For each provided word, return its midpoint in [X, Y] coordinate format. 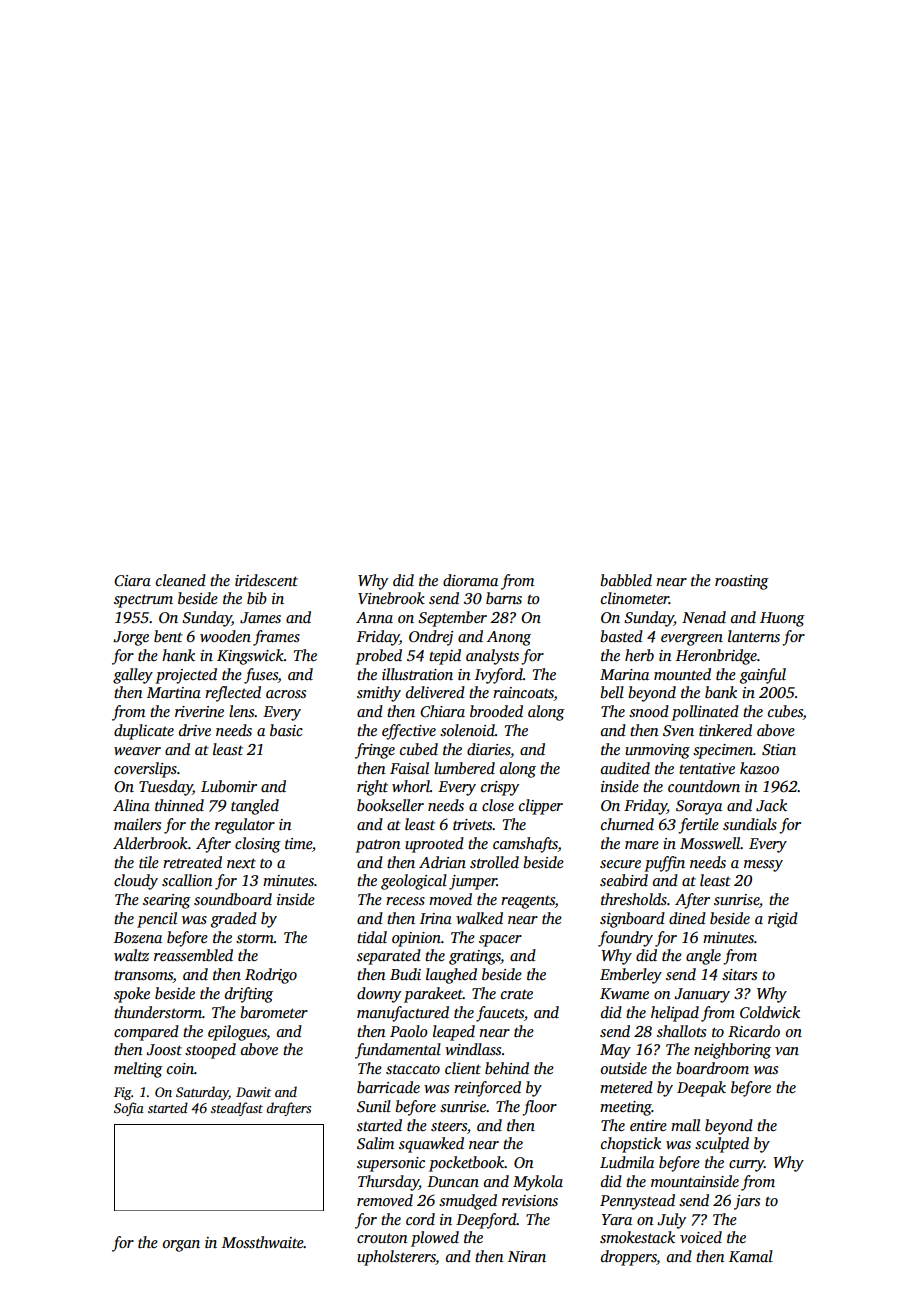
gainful [763, 676]
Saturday [202, 1093]
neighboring [732, 1051]
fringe [375, 751]
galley [133, 676]
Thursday [388, 1183]
